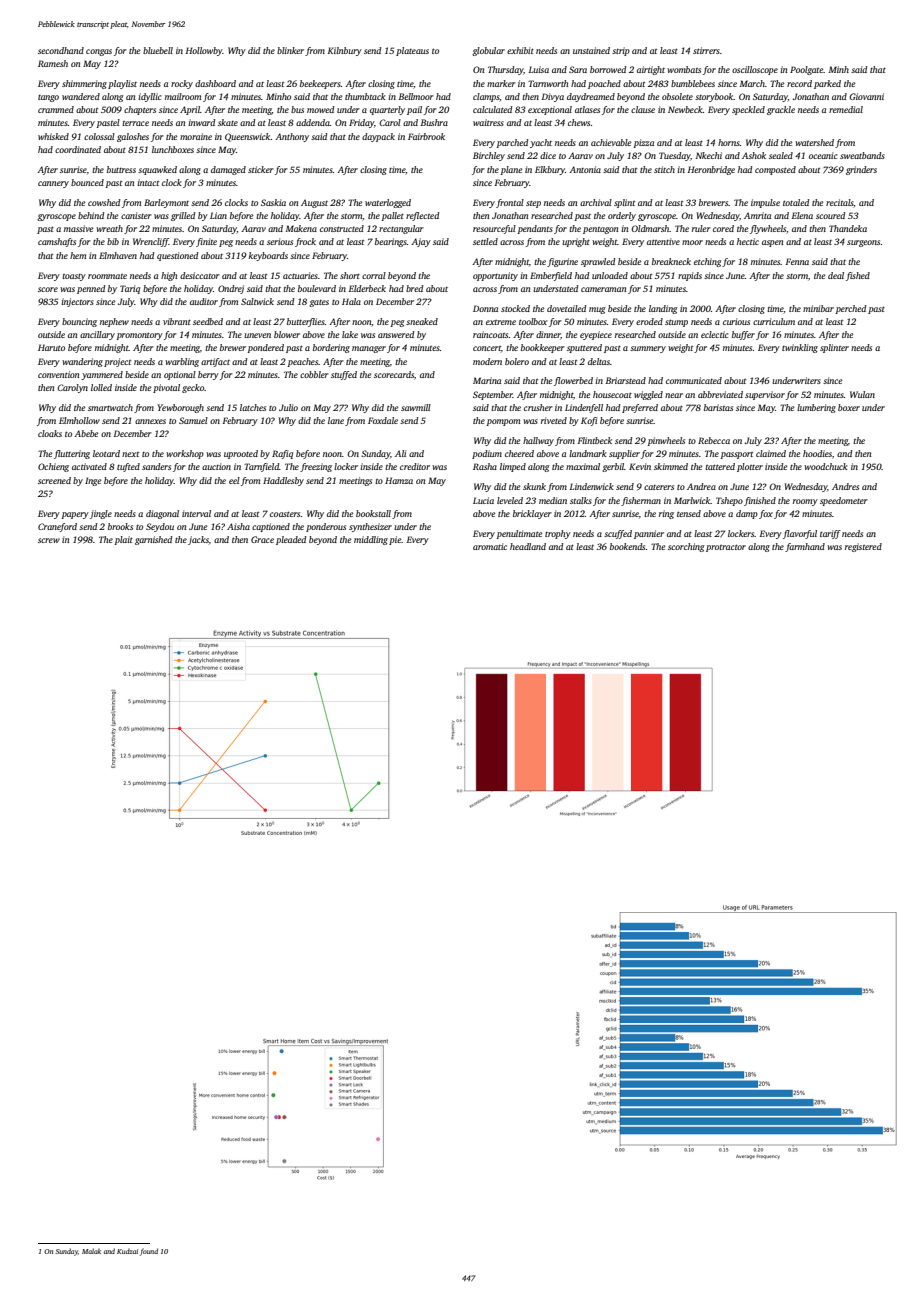  I want to click on chapters, so click(140, 110).
